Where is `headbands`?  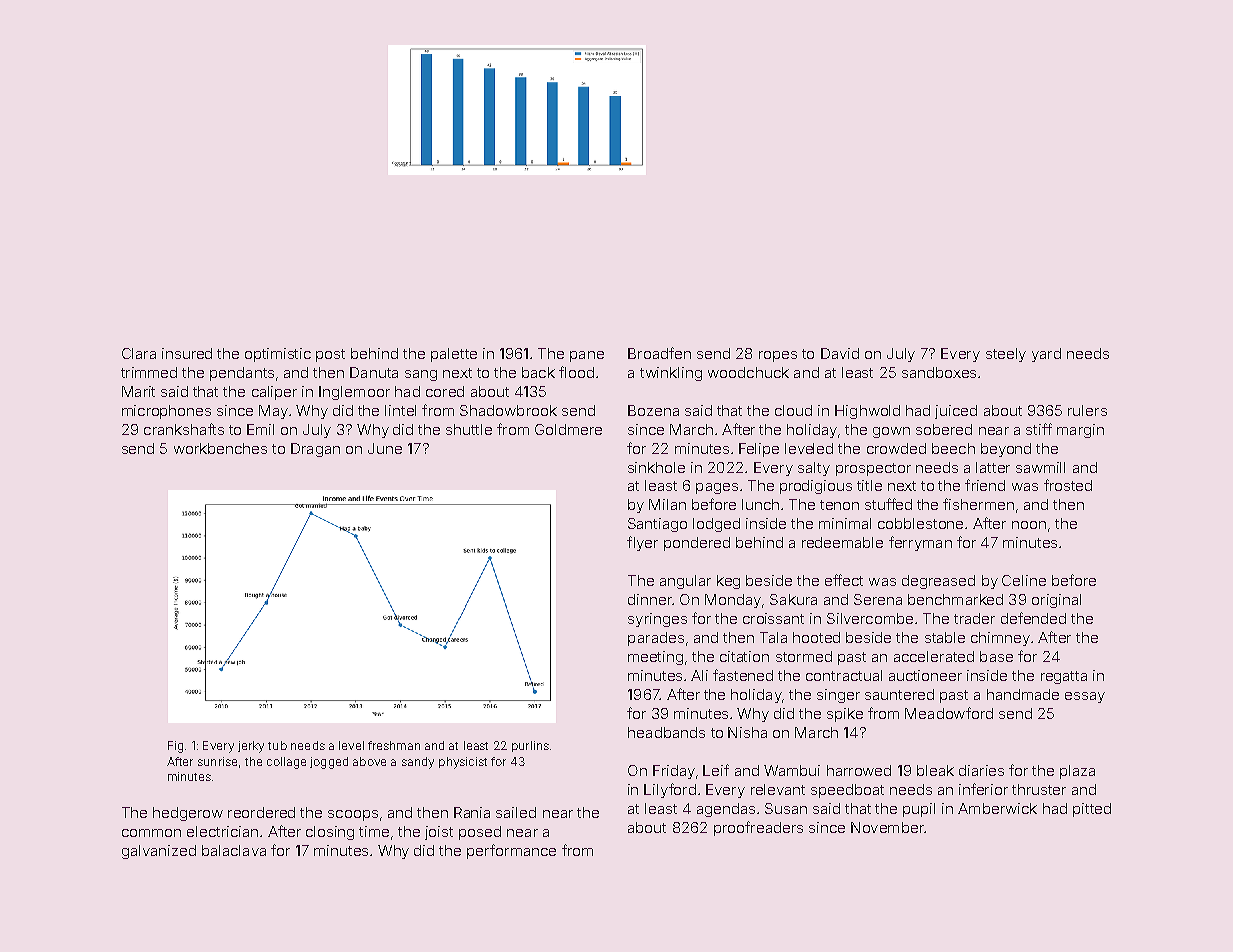 headbands is located at coordinates (666, 732).
